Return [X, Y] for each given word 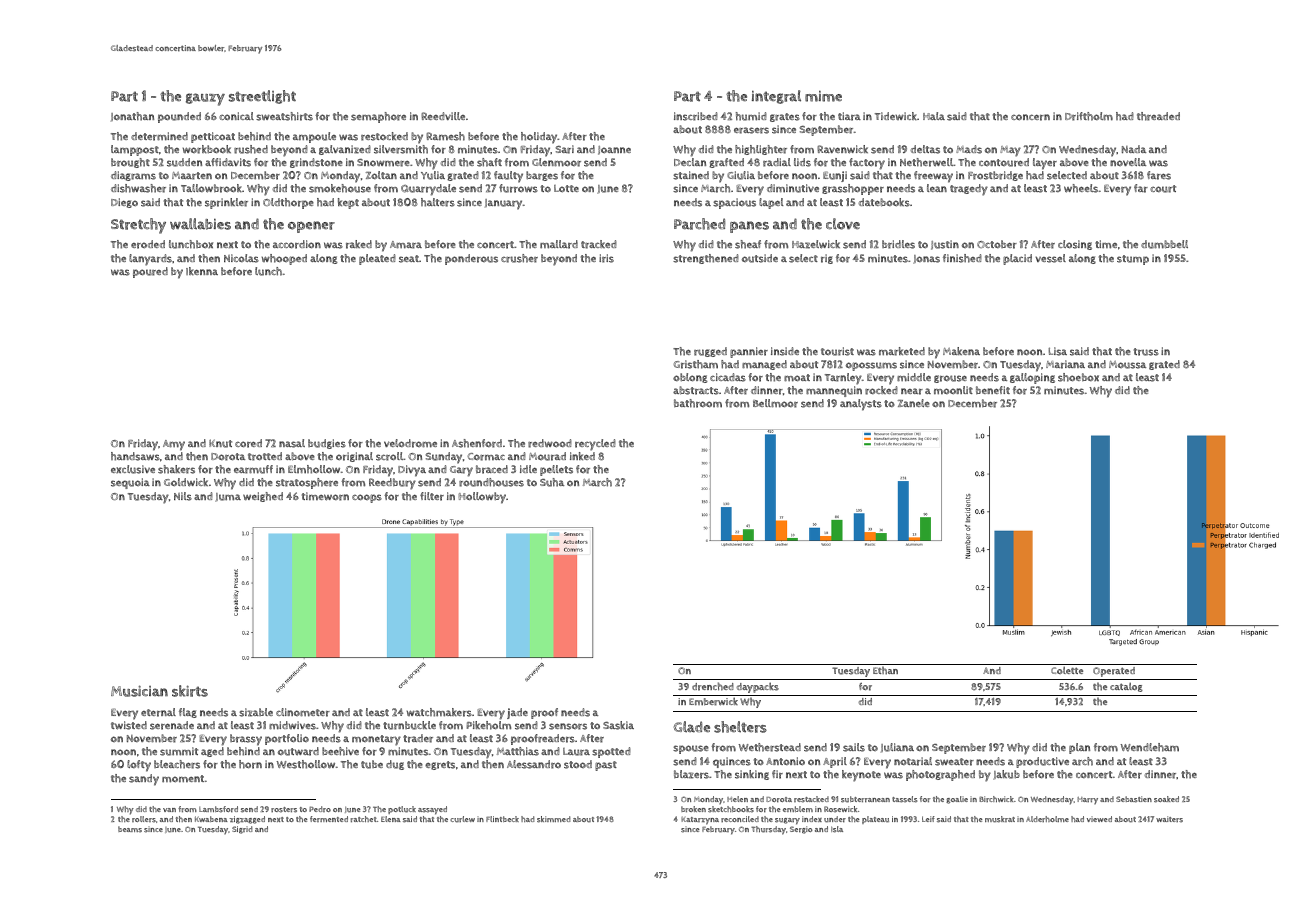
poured [150, 272]
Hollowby [482, 498]
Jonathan [132, 116]
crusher [519, 258]
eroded [148, 244]
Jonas [926, 259]
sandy [144, 780]
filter [432, 496]
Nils [183, 496]
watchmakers [439, 712]
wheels [1081, 188]
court [1163, 189]
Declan [690, 162]
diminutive [793, 188]
